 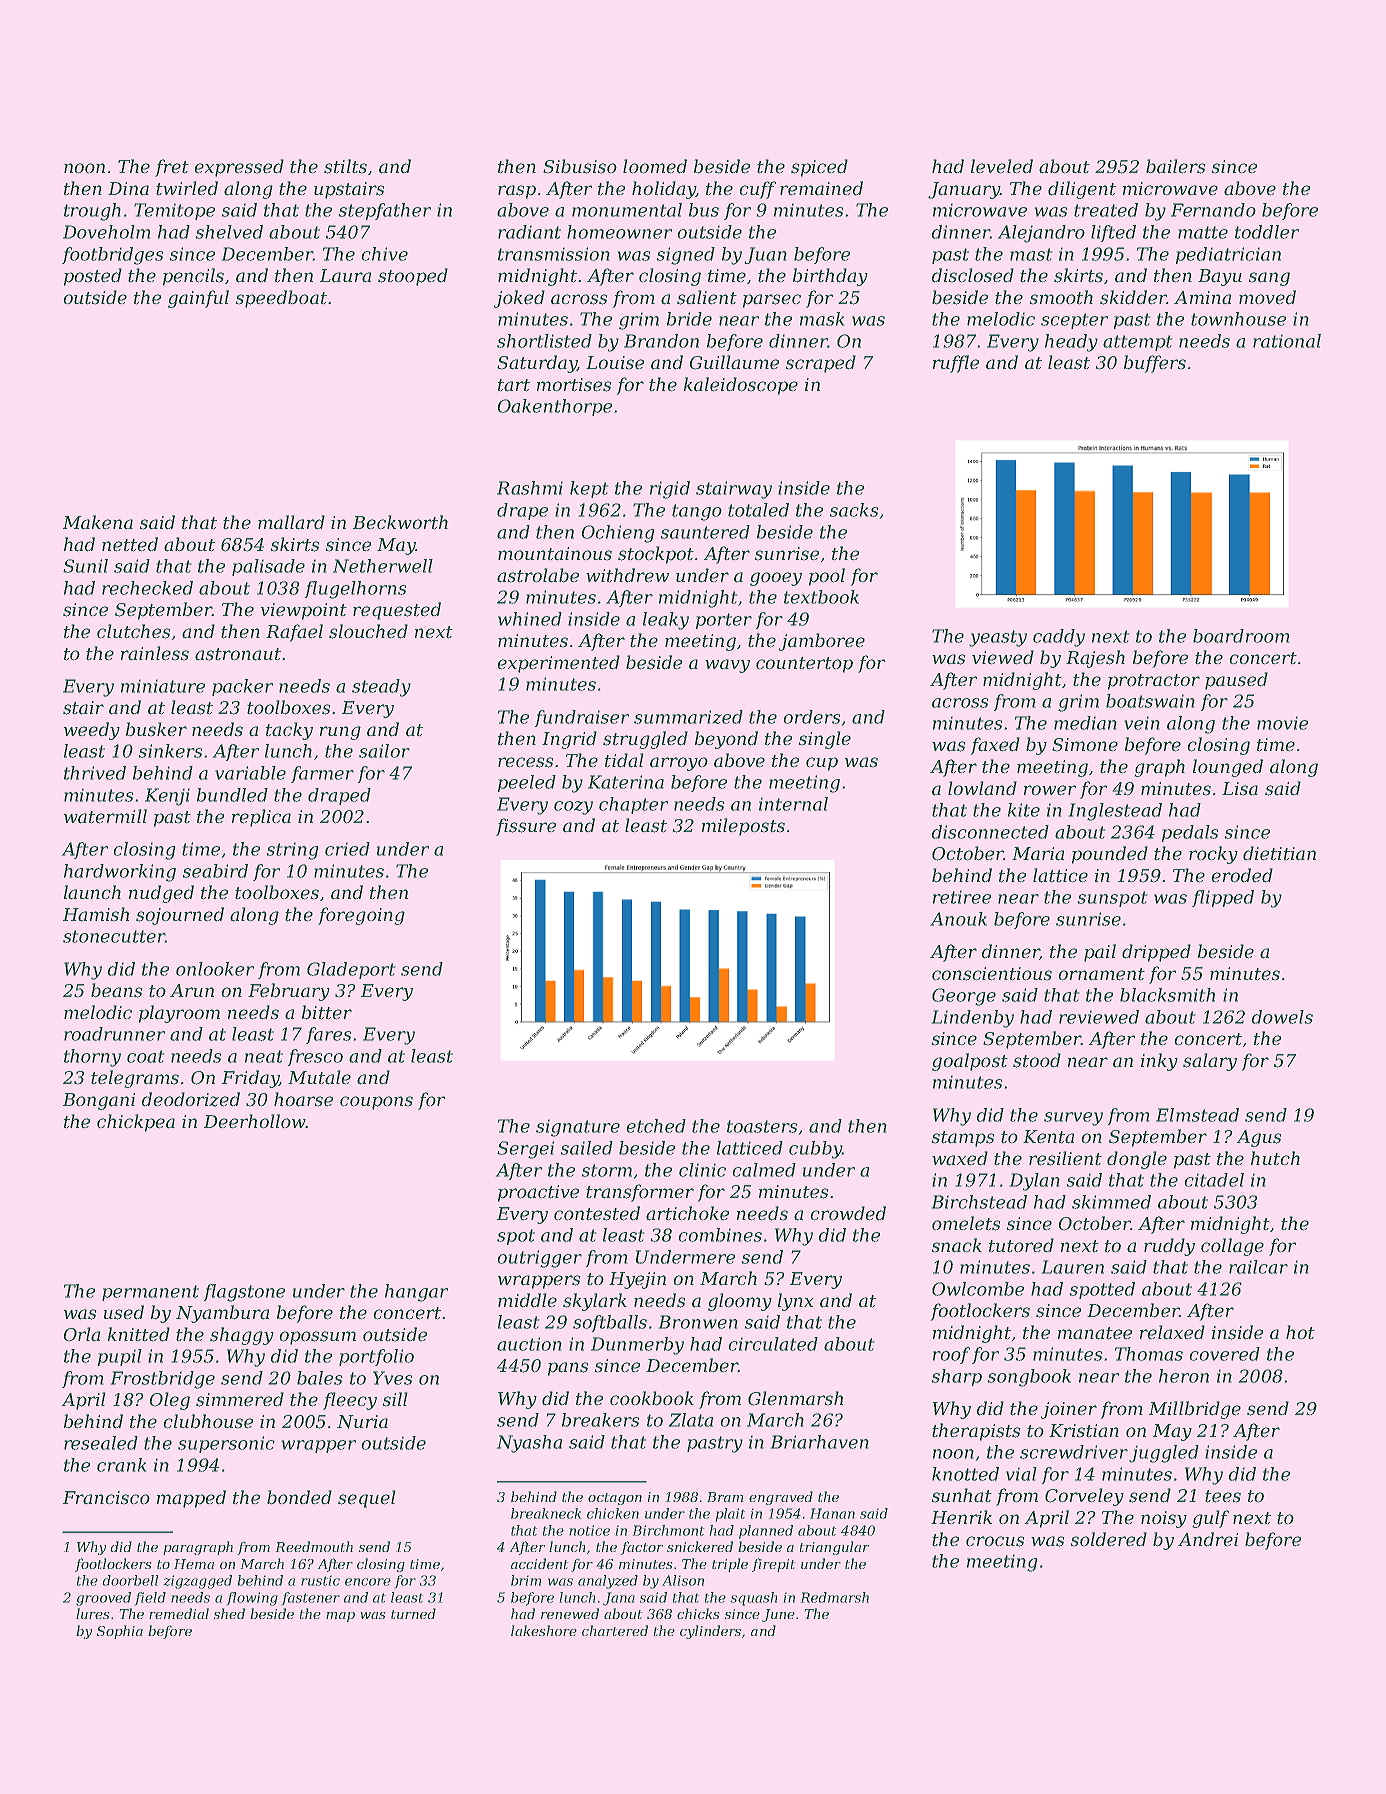 What do you see at coordinates (710, 1632) in the image?
I see `cylinders` at bounding box center [710, 1632].
